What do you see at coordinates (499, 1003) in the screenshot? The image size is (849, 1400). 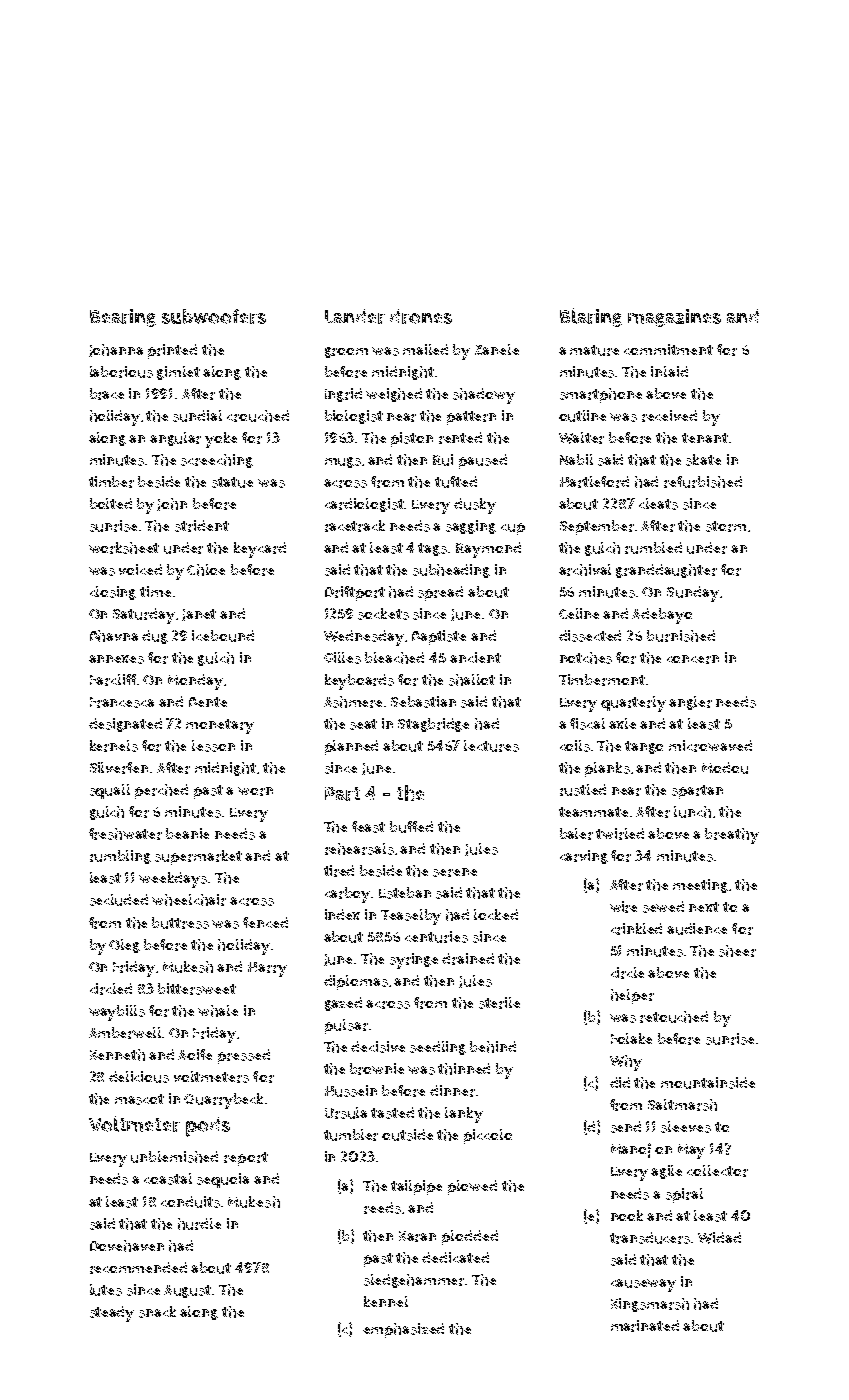 I see `sterile` at bounding box center [499, 1003].
